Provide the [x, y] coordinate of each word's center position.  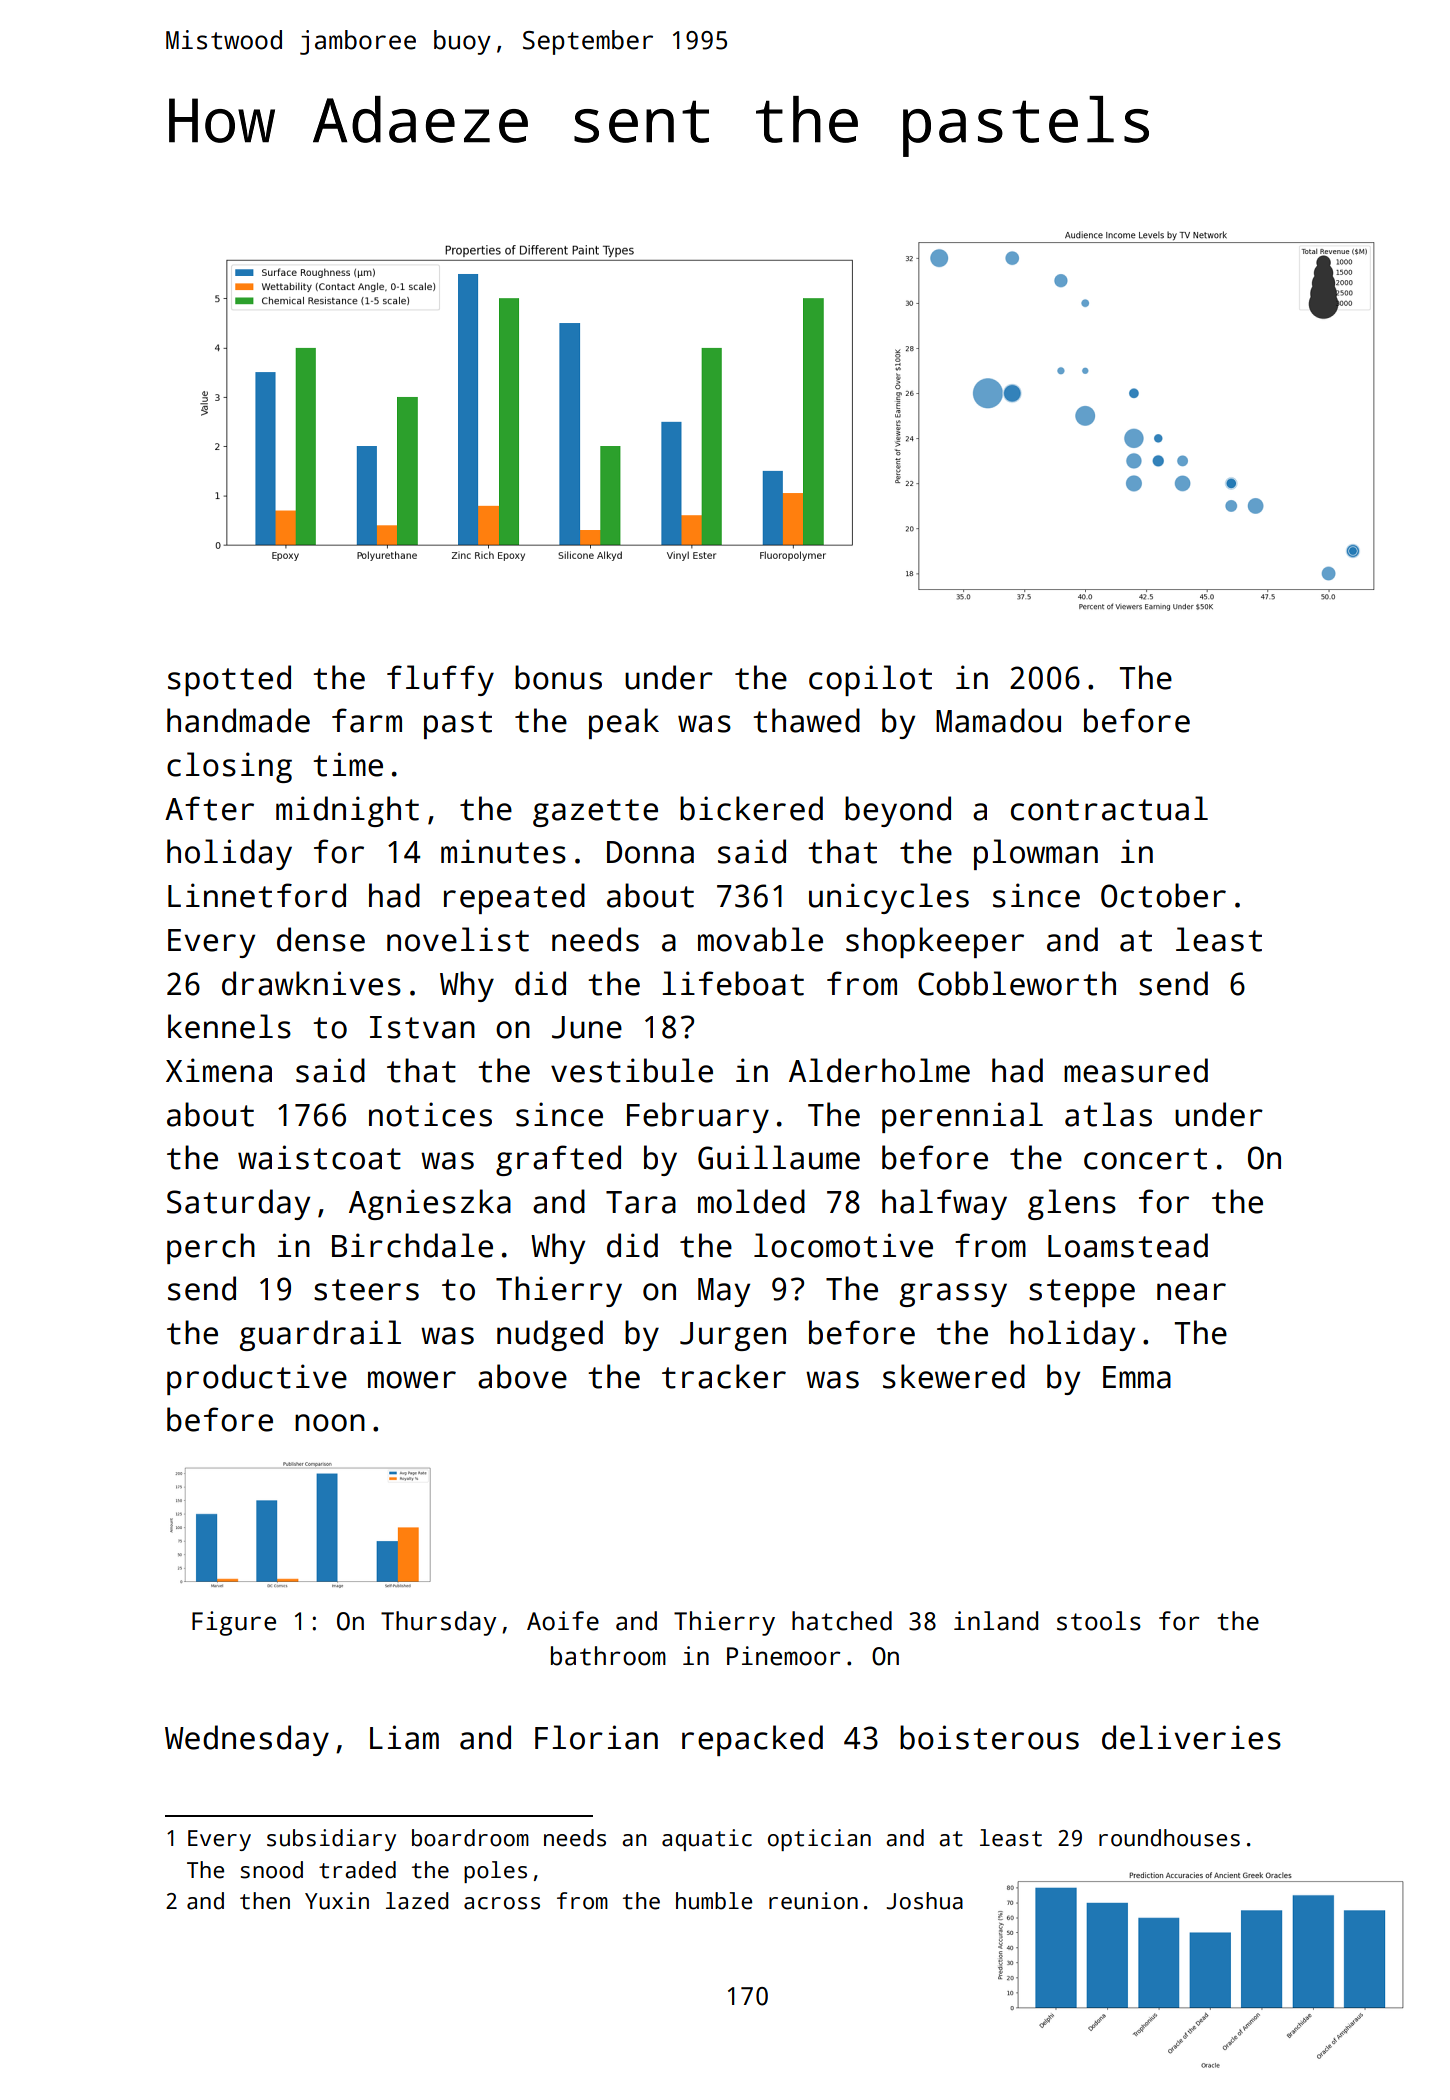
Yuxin [337, 1901]
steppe [1082, 1293]
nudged [550, 1335]
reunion [813, 1901]
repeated [514, 898]
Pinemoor [784, 1656]
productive [257, 1379]
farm [367, 720]
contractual [1109, 808]
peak [624, 723]
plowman [1036, 854]
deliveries [1191, 1737]
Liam [404, 1737]
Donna [650, 852]
